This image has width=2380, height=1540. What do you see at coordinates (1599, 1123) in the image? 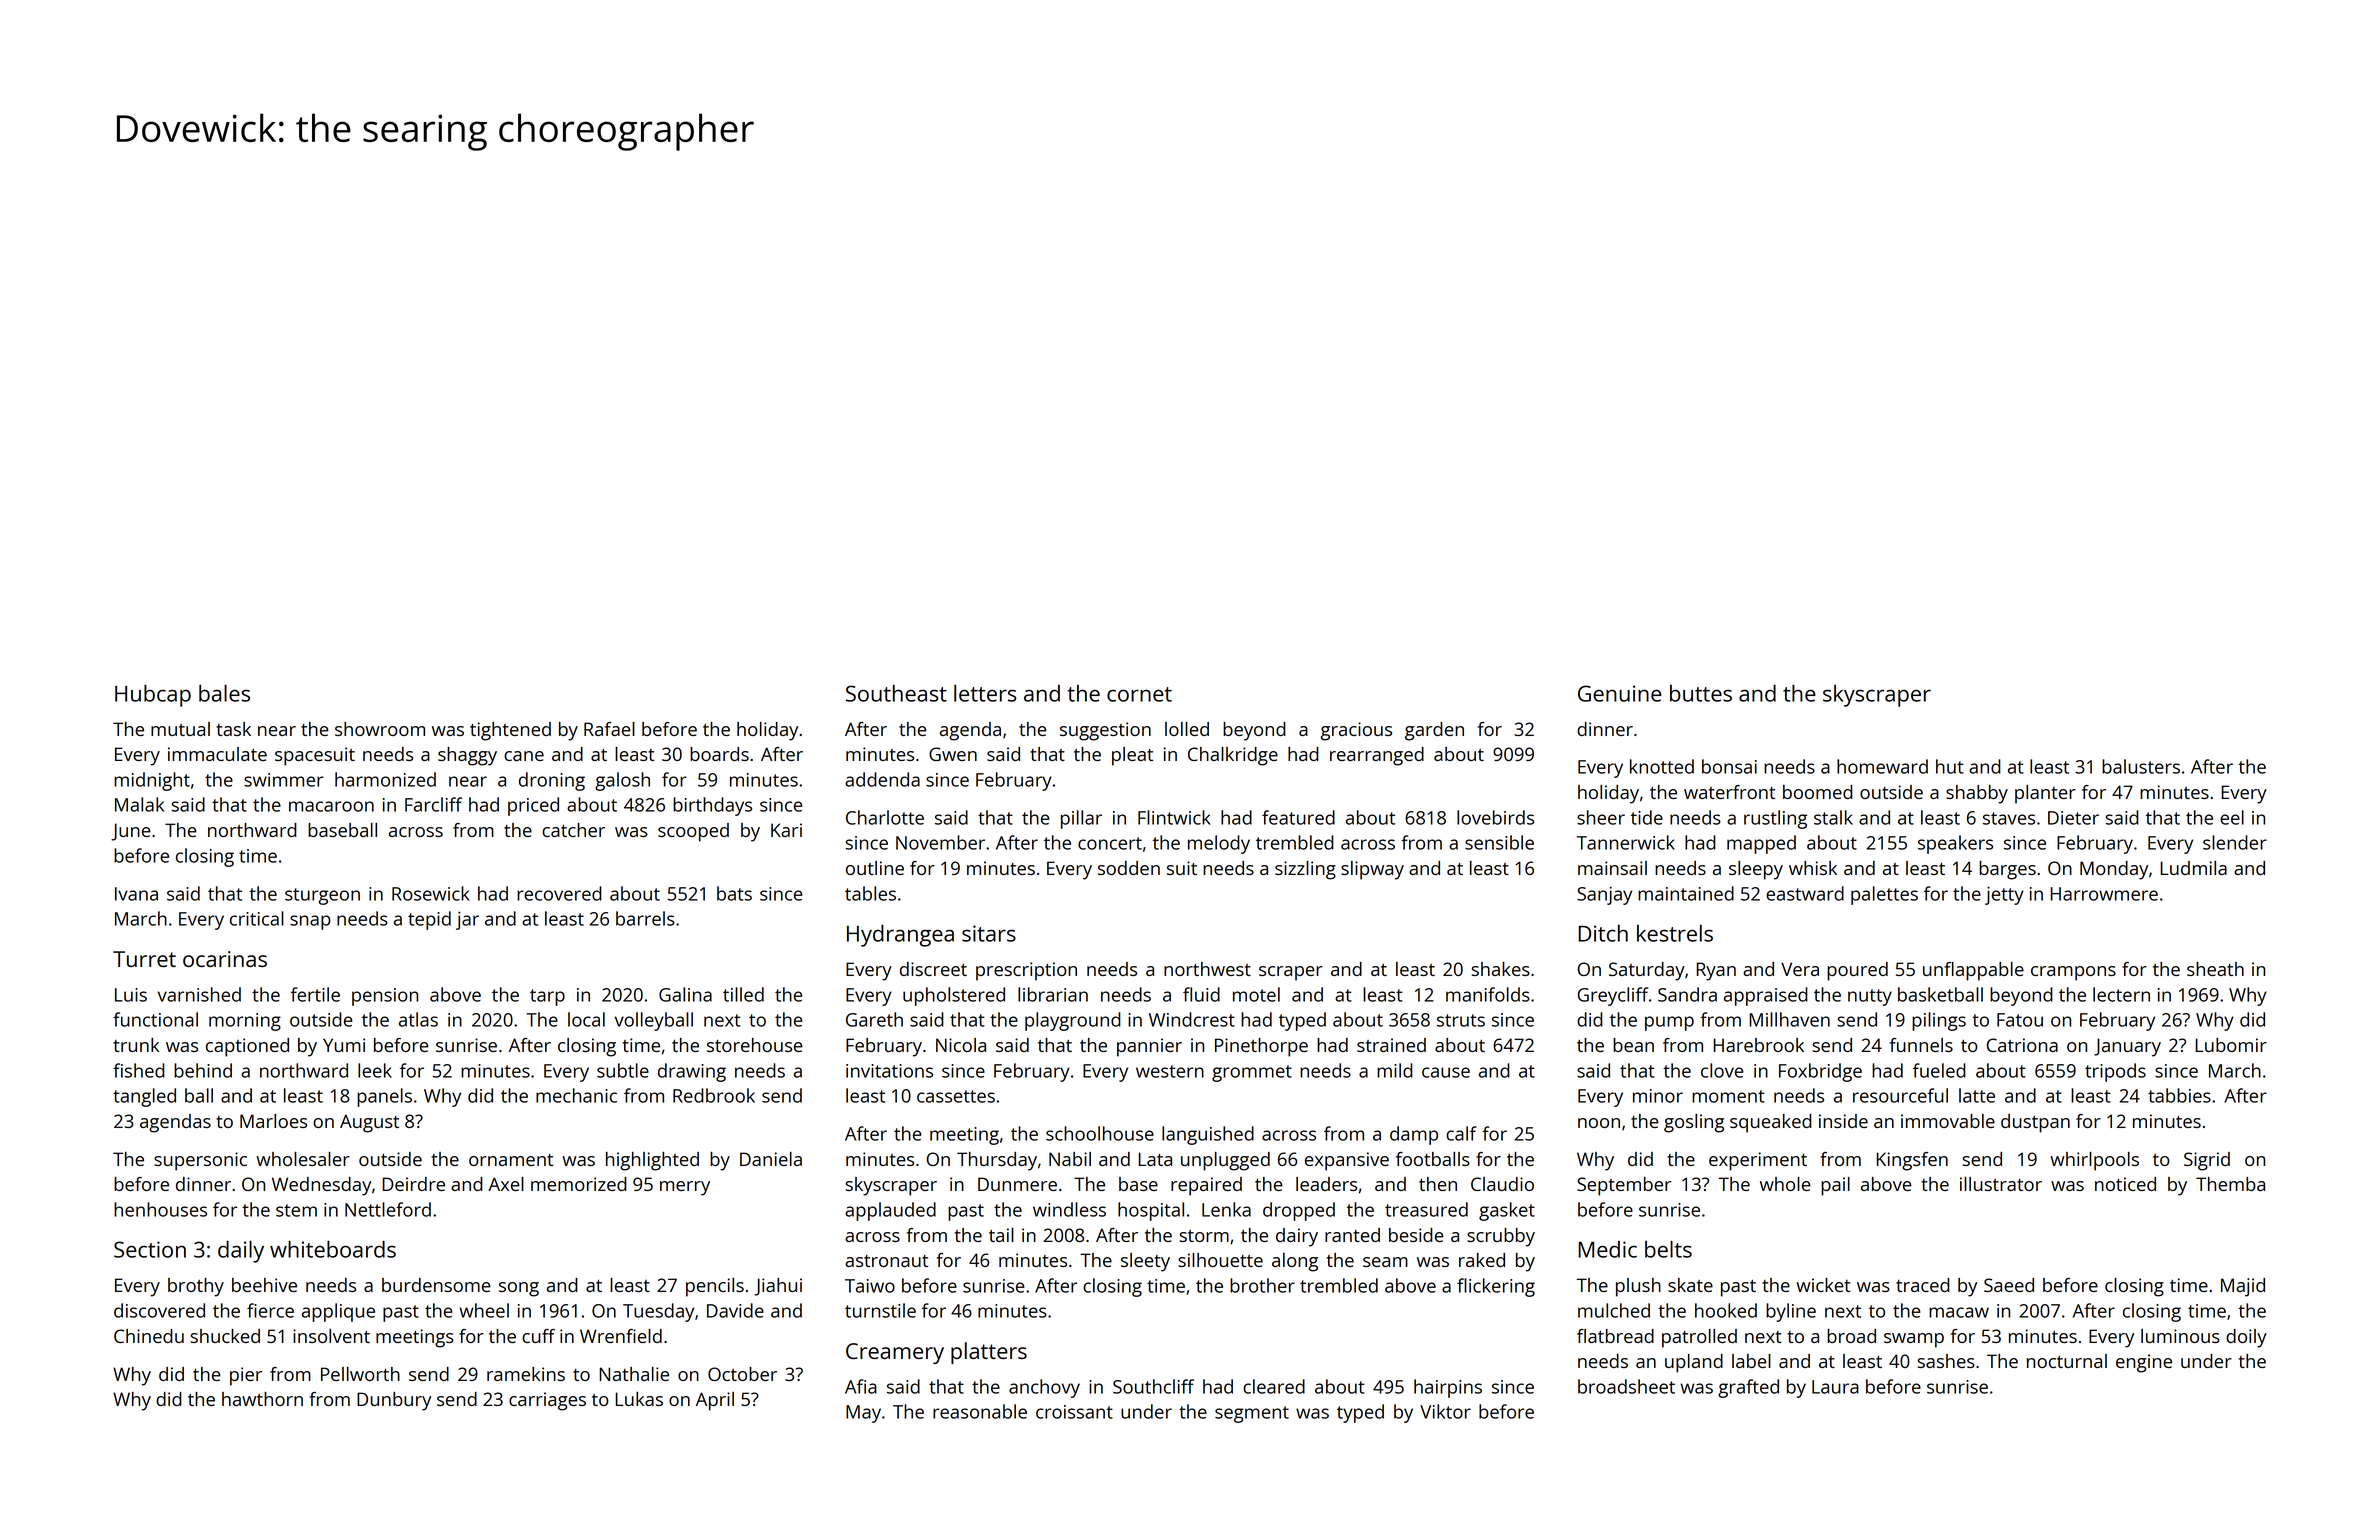
I see `noon` at bounding box center [1599, 1123].
